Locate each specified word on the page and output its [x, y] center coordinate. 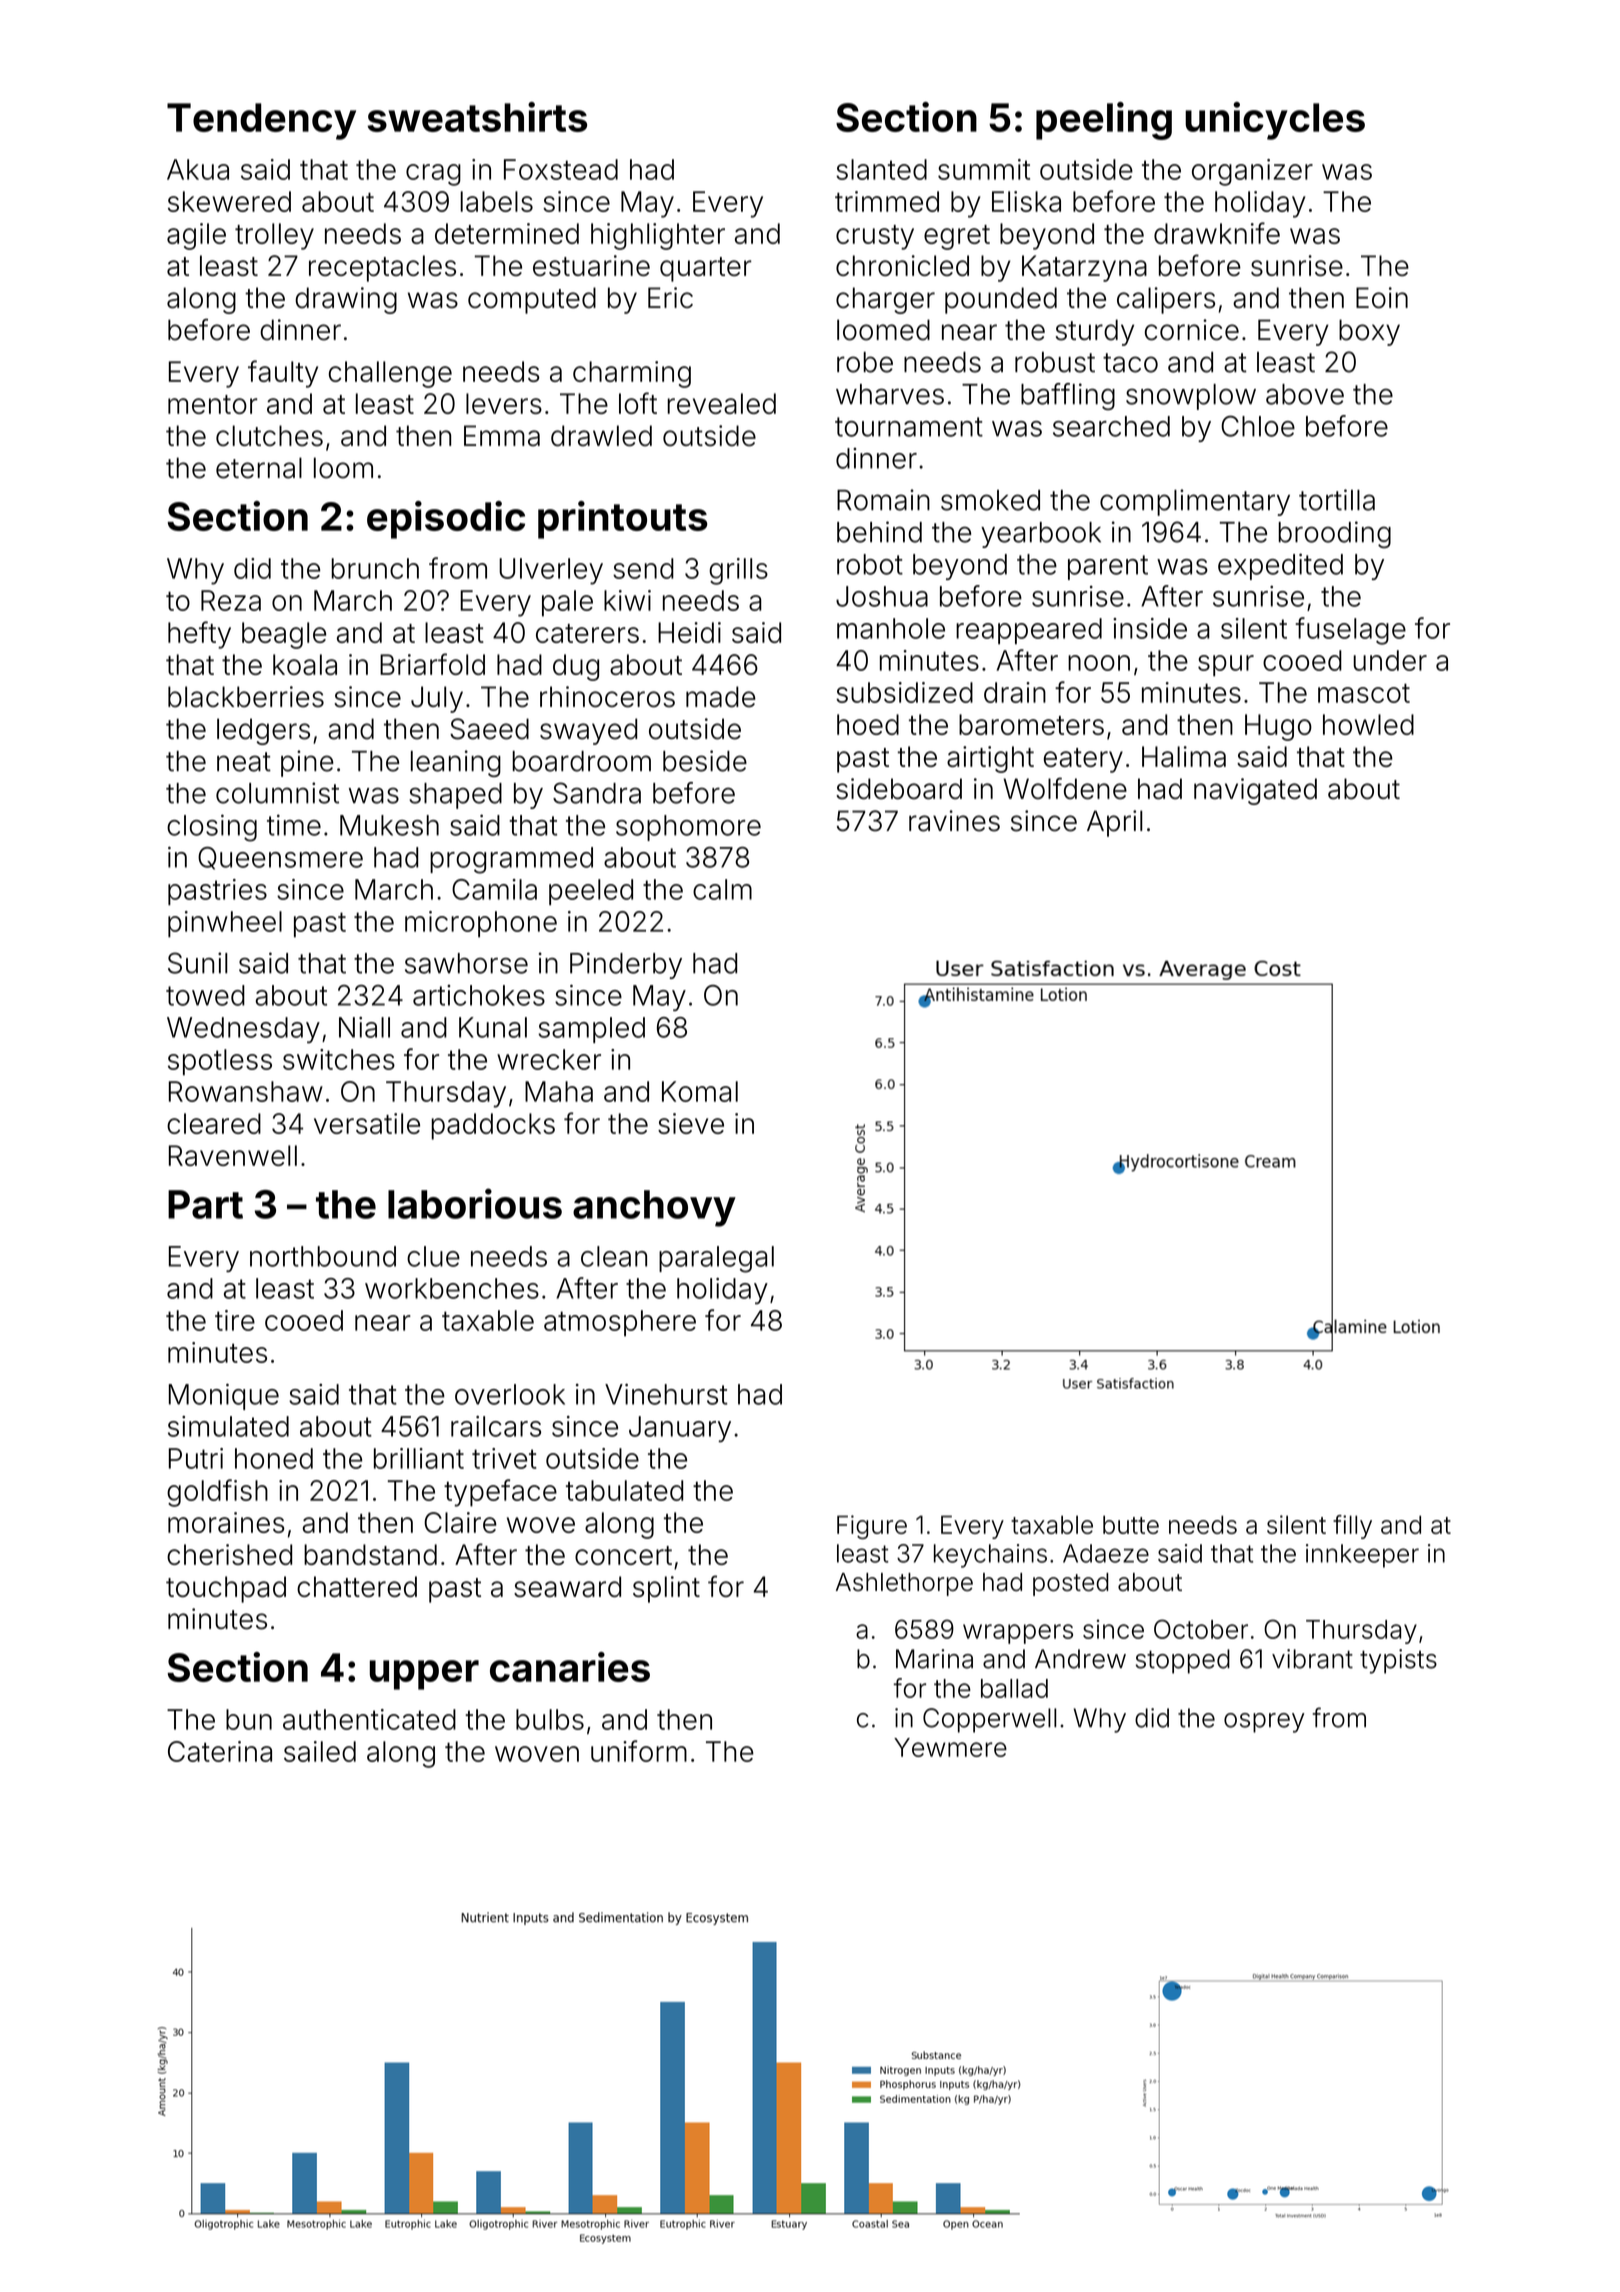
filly [1352, 1527]
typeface [500, 1493]
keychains [990, 1556]
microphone [481, 924]
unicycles [1275, 121]
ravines [954, 821]
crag [433, 175]
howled [1368, 724]
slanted [881, 169]
